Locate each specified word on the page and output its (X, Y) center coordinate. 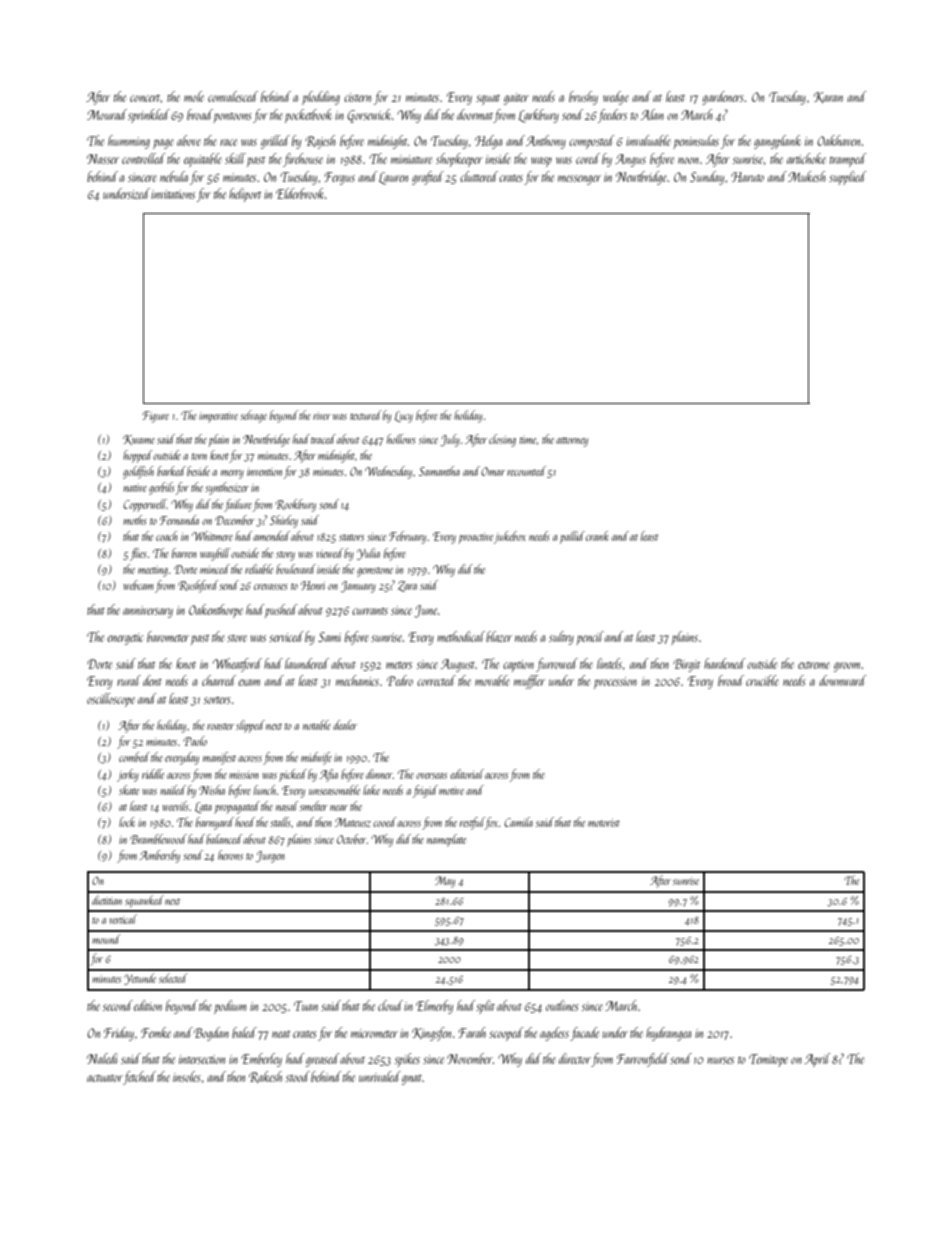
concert (145, 98)
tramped (848, 160)
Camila (518, 822)
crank (597, 536)
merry (232, 474)
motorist (604, 823)
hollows (401, 439)
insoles (187, 1076)
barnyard (215, 823)
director (575, 1058)
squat (488, 100)
